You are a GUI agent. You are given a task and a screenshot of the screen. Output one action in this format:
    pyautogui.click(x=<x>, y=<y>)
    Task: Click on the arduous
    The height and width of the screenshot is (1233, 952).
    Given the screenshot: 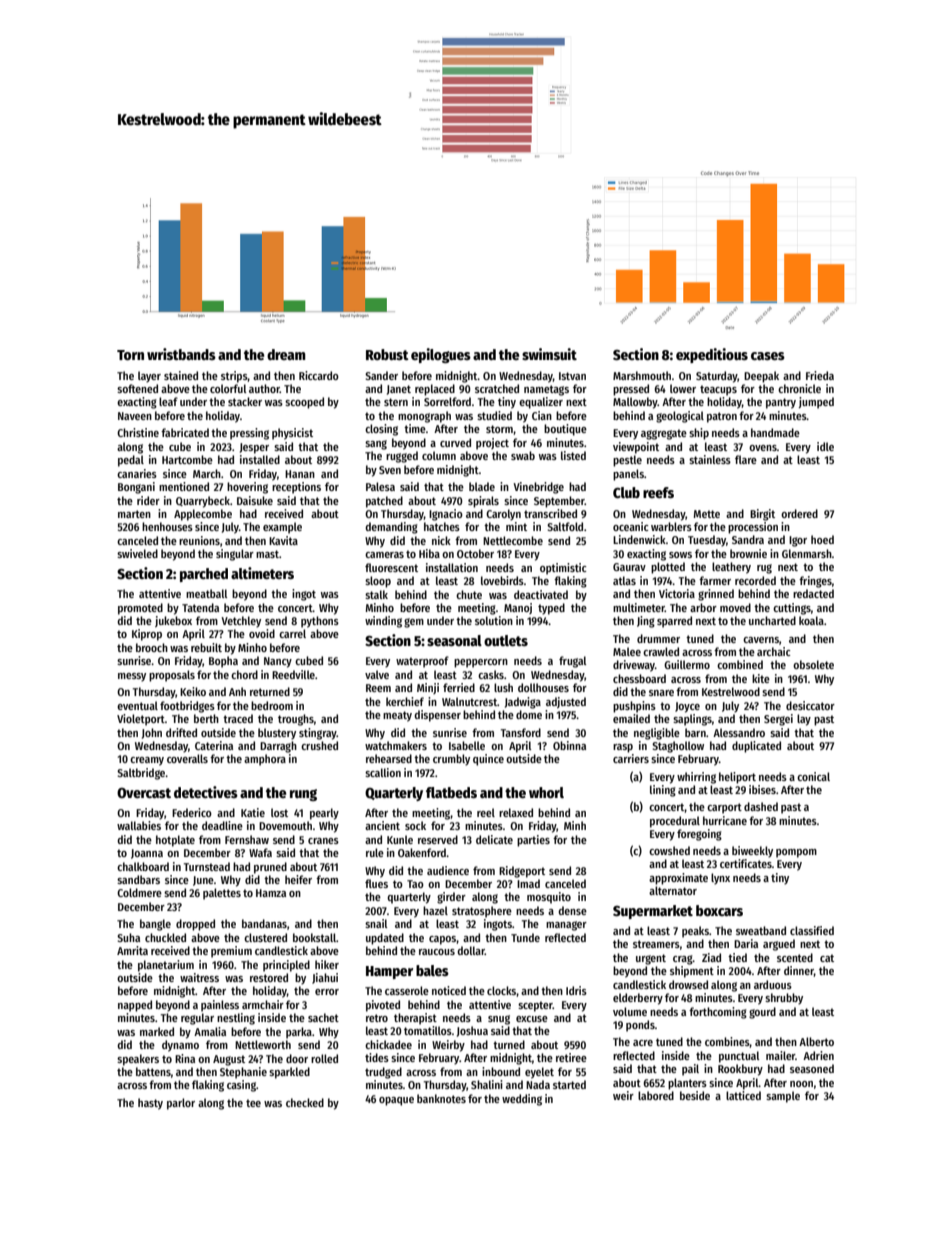 What is the action you would take?
    pyautogui.click(x=773, y=984)
